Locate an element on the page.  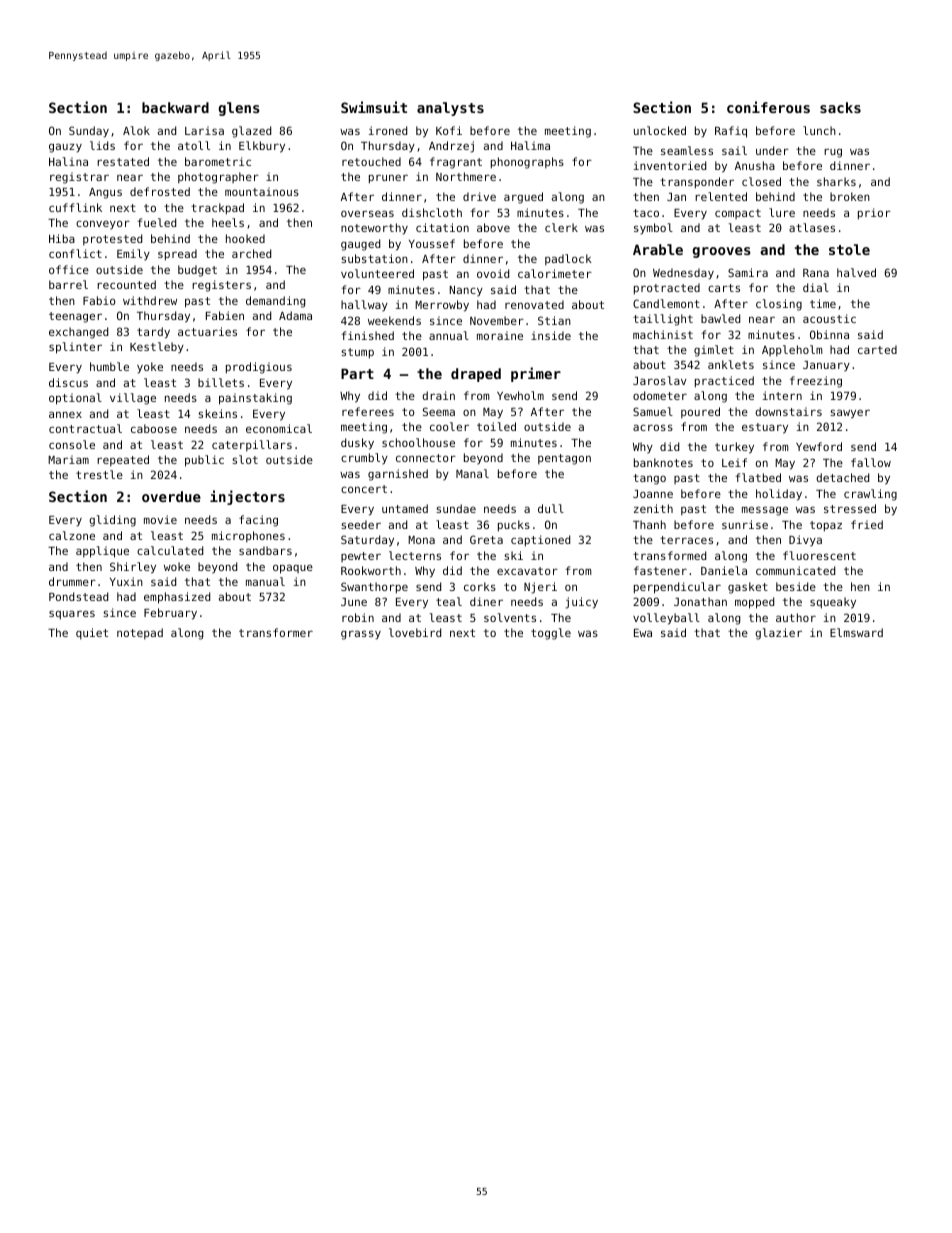
overseas is located at coordinates (367, 213).
